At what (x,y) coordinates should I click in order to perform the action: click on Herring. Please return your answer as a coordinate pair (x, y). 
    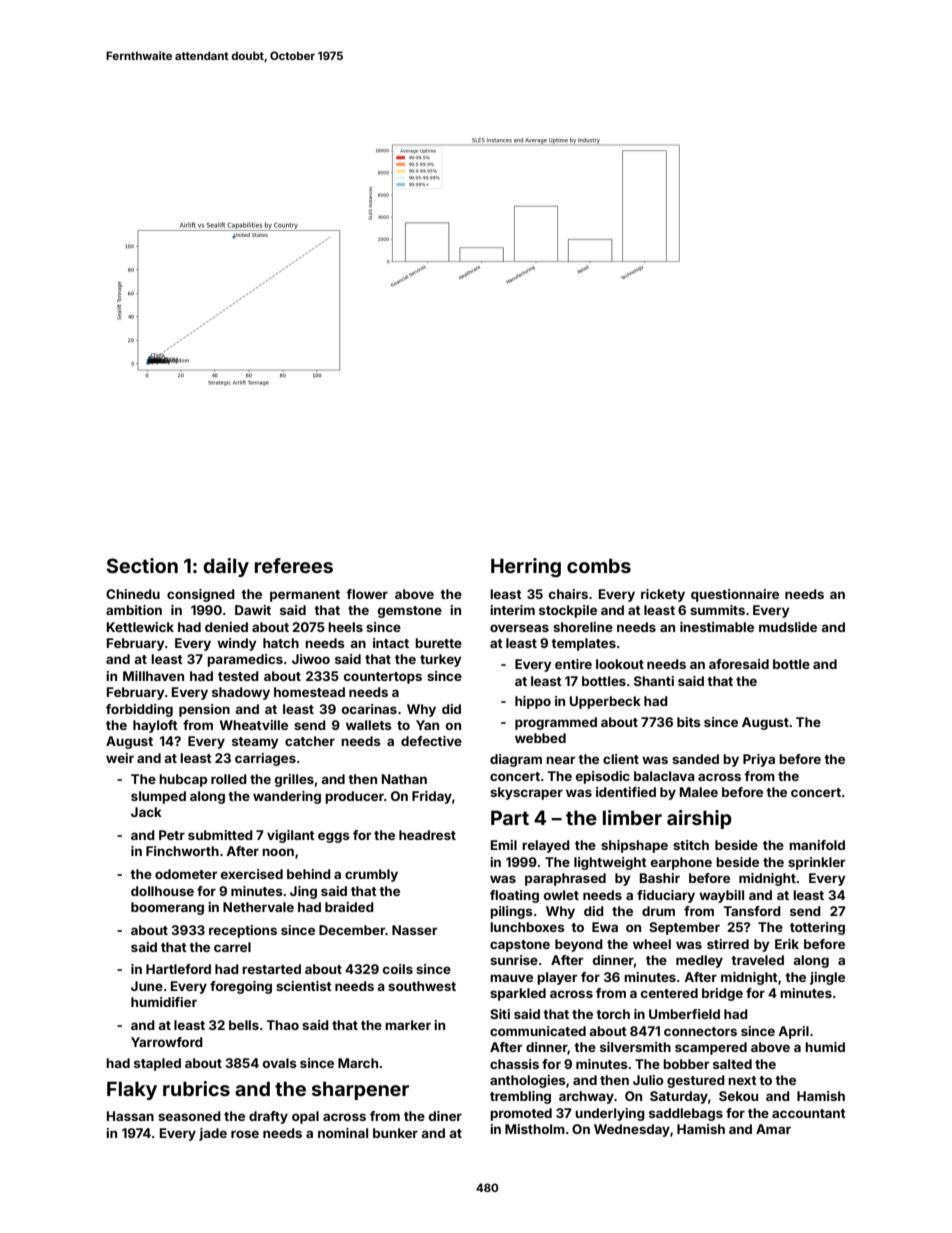
    Looking at the image, I should click on (526, 567).
